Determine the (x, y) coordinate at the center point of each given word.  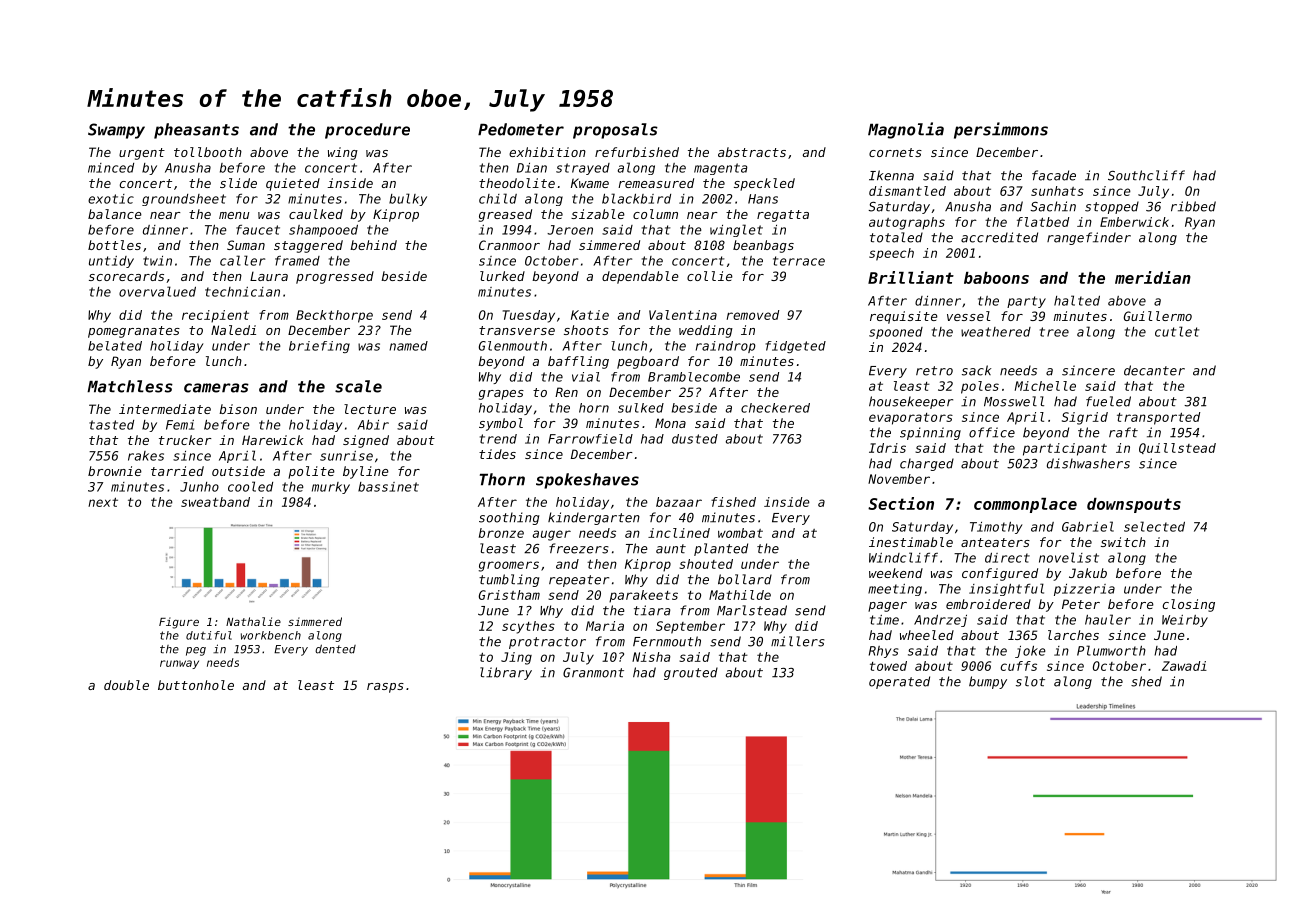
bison (238, 409)
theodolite (517, 183)
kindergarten (594, 518)
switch (1123, 542)
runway (179, 664)
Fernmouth (667, 641)
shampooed (323, 231)
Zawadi (1184, 666)
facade (1054, 175)
